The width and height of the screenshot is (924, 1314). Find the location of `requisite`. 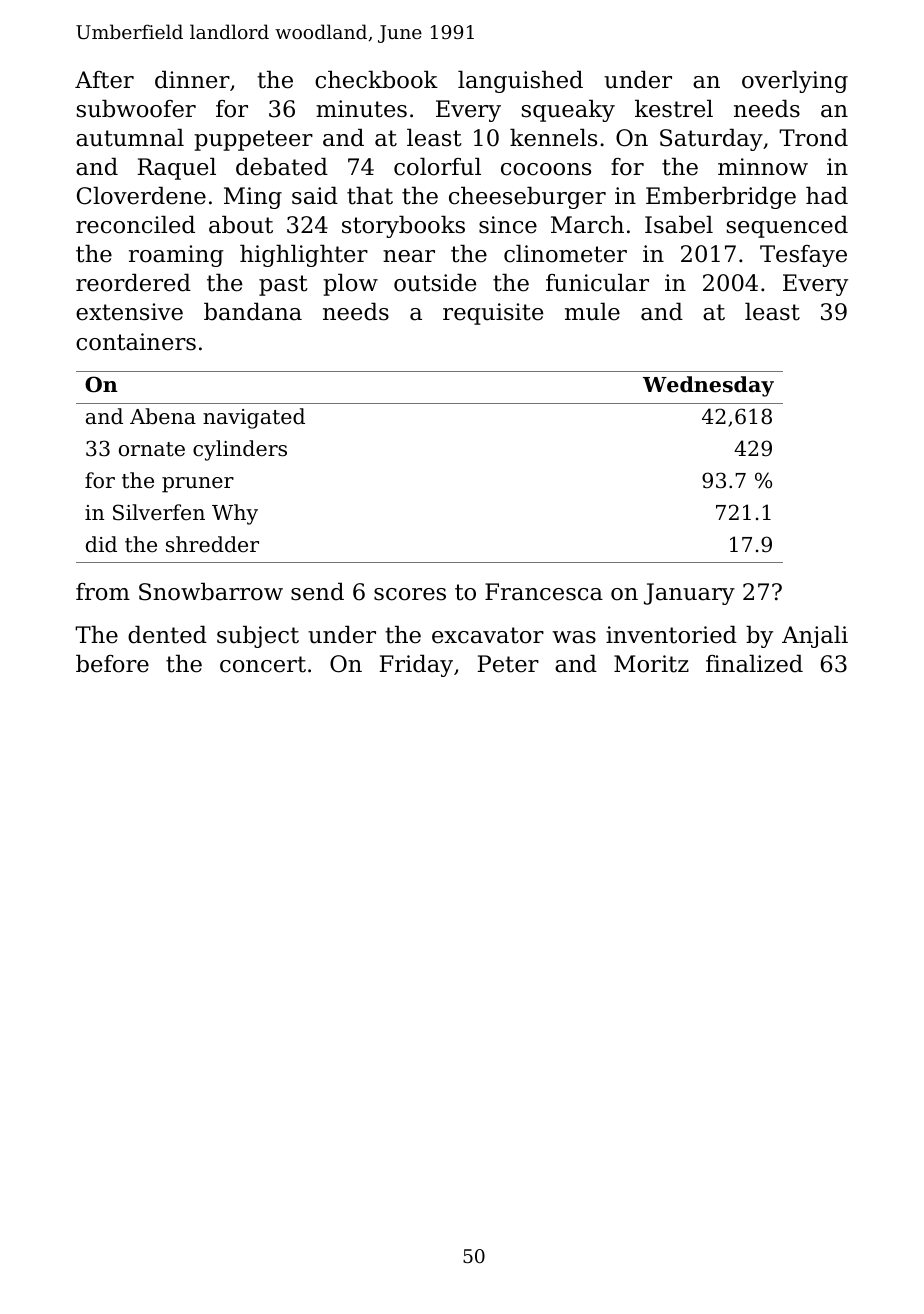

requisite is located at coordinates (493, 314).
